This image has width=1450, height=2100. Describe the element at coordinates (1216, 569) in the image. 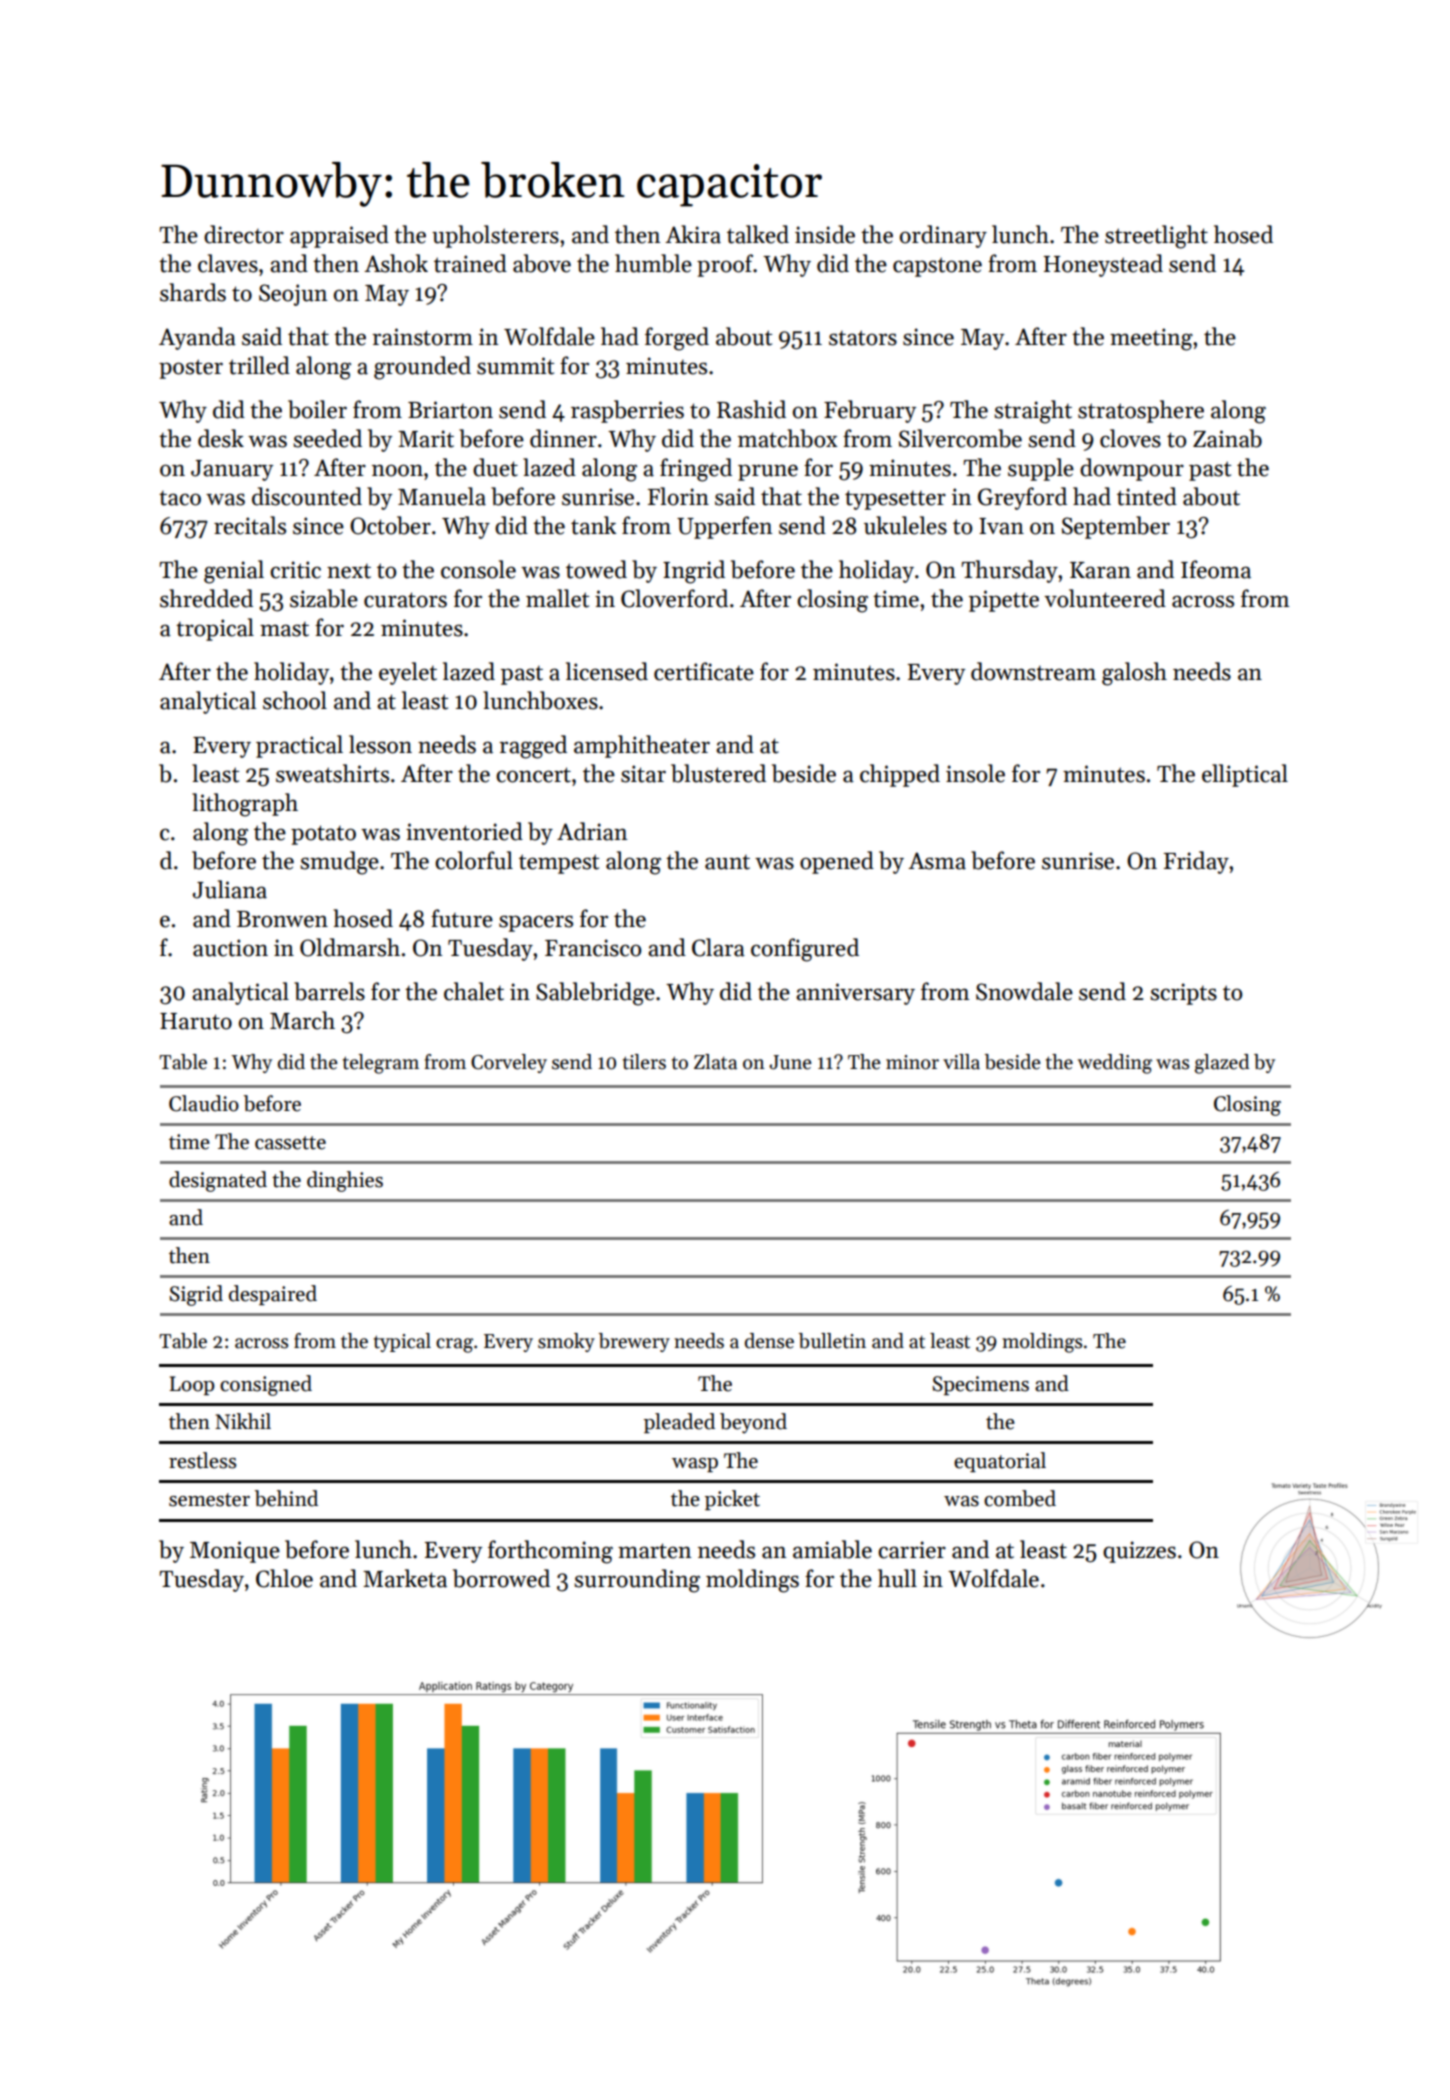

I see `Ifeoma` at that location.
